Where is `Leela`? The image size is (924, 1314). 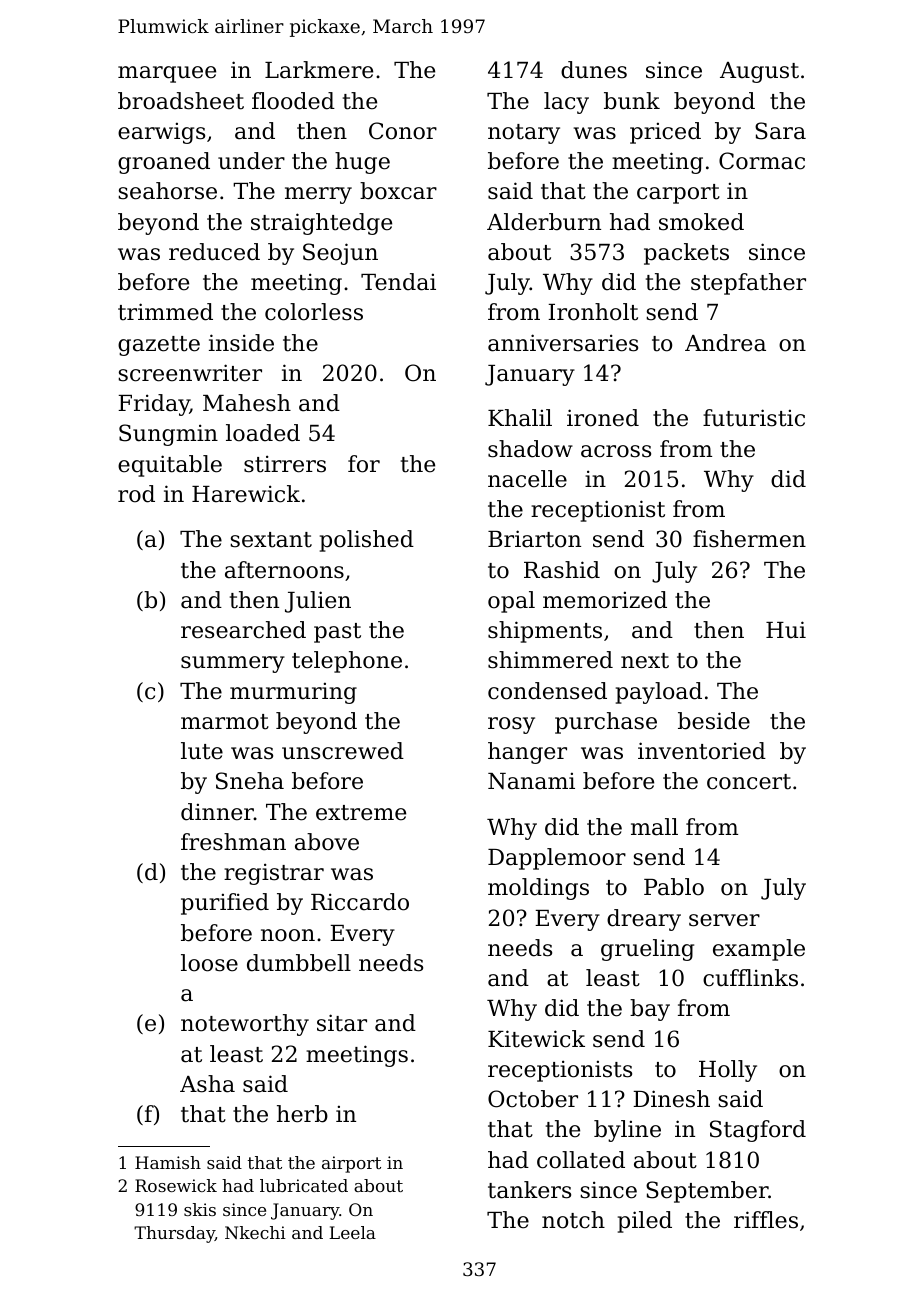
Leela is located at coordinates (352, 1232).
